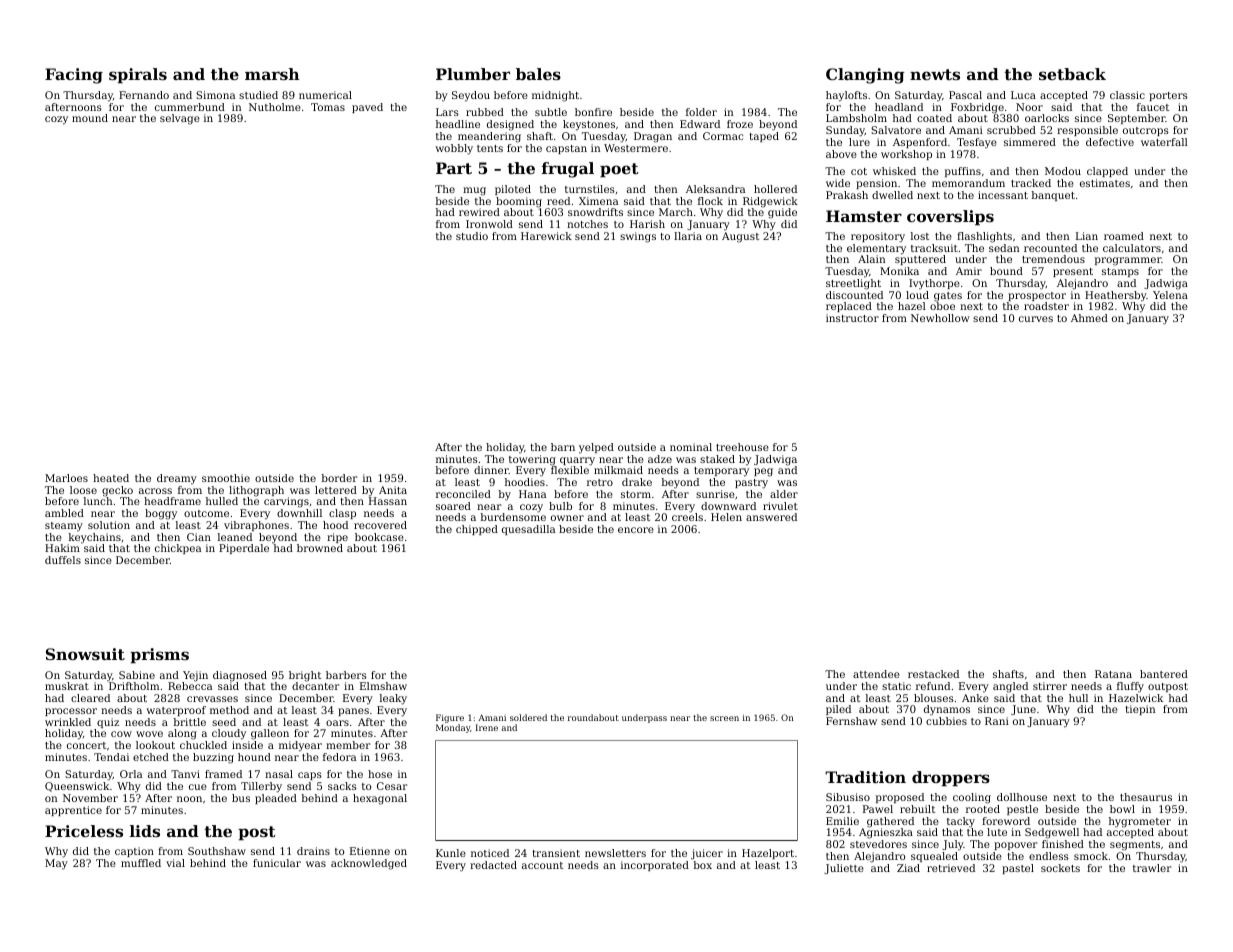 The height and width of the page is (952, 1233). What do you see at coordinates (56, 864) in the page?
I see `May` at bounding box center [56, 864].
